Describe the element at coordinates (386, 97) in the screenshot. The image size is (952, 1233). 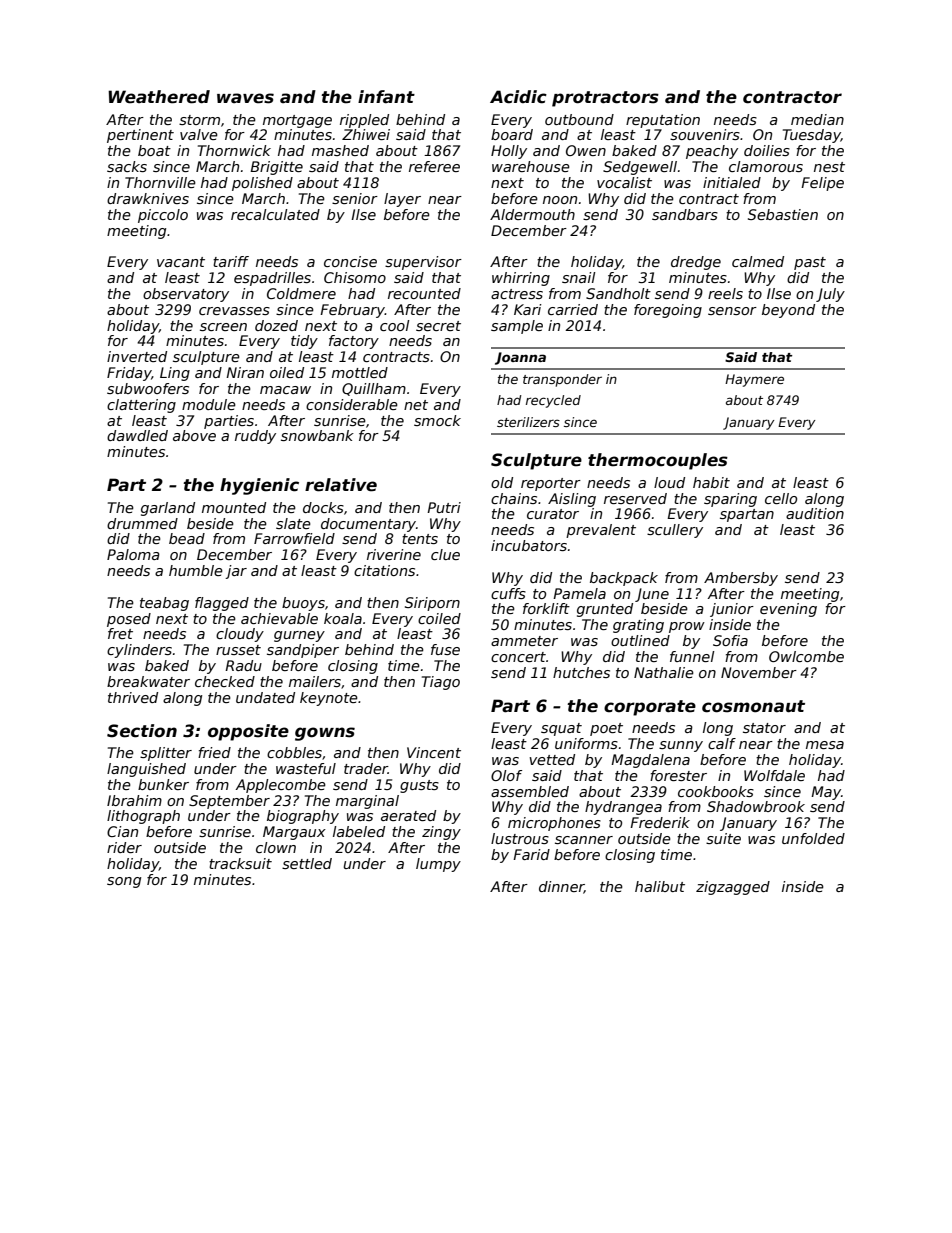
I see `infant` at that location.
